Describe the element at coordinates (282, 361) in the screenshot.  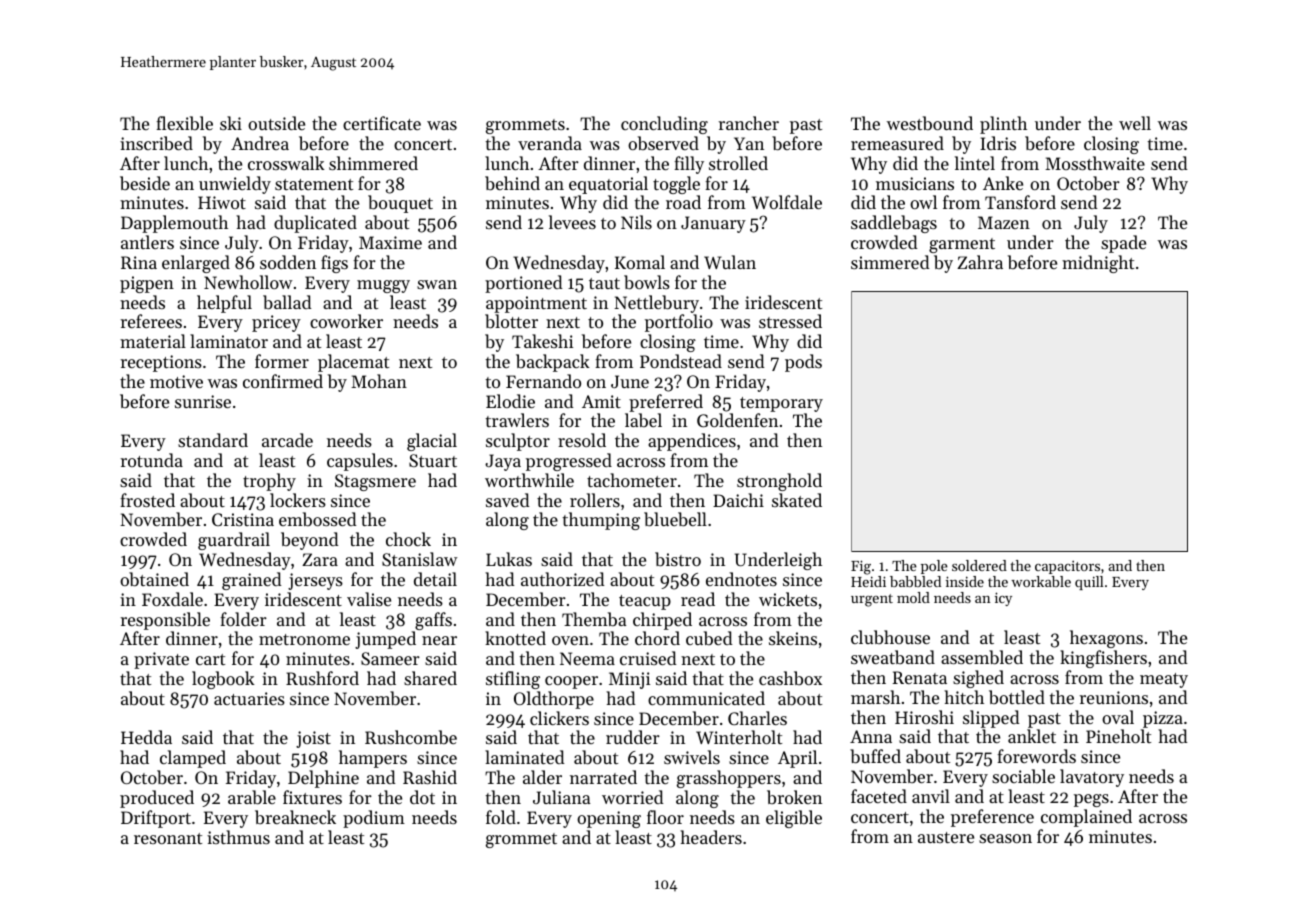
I see `former` at that location.
